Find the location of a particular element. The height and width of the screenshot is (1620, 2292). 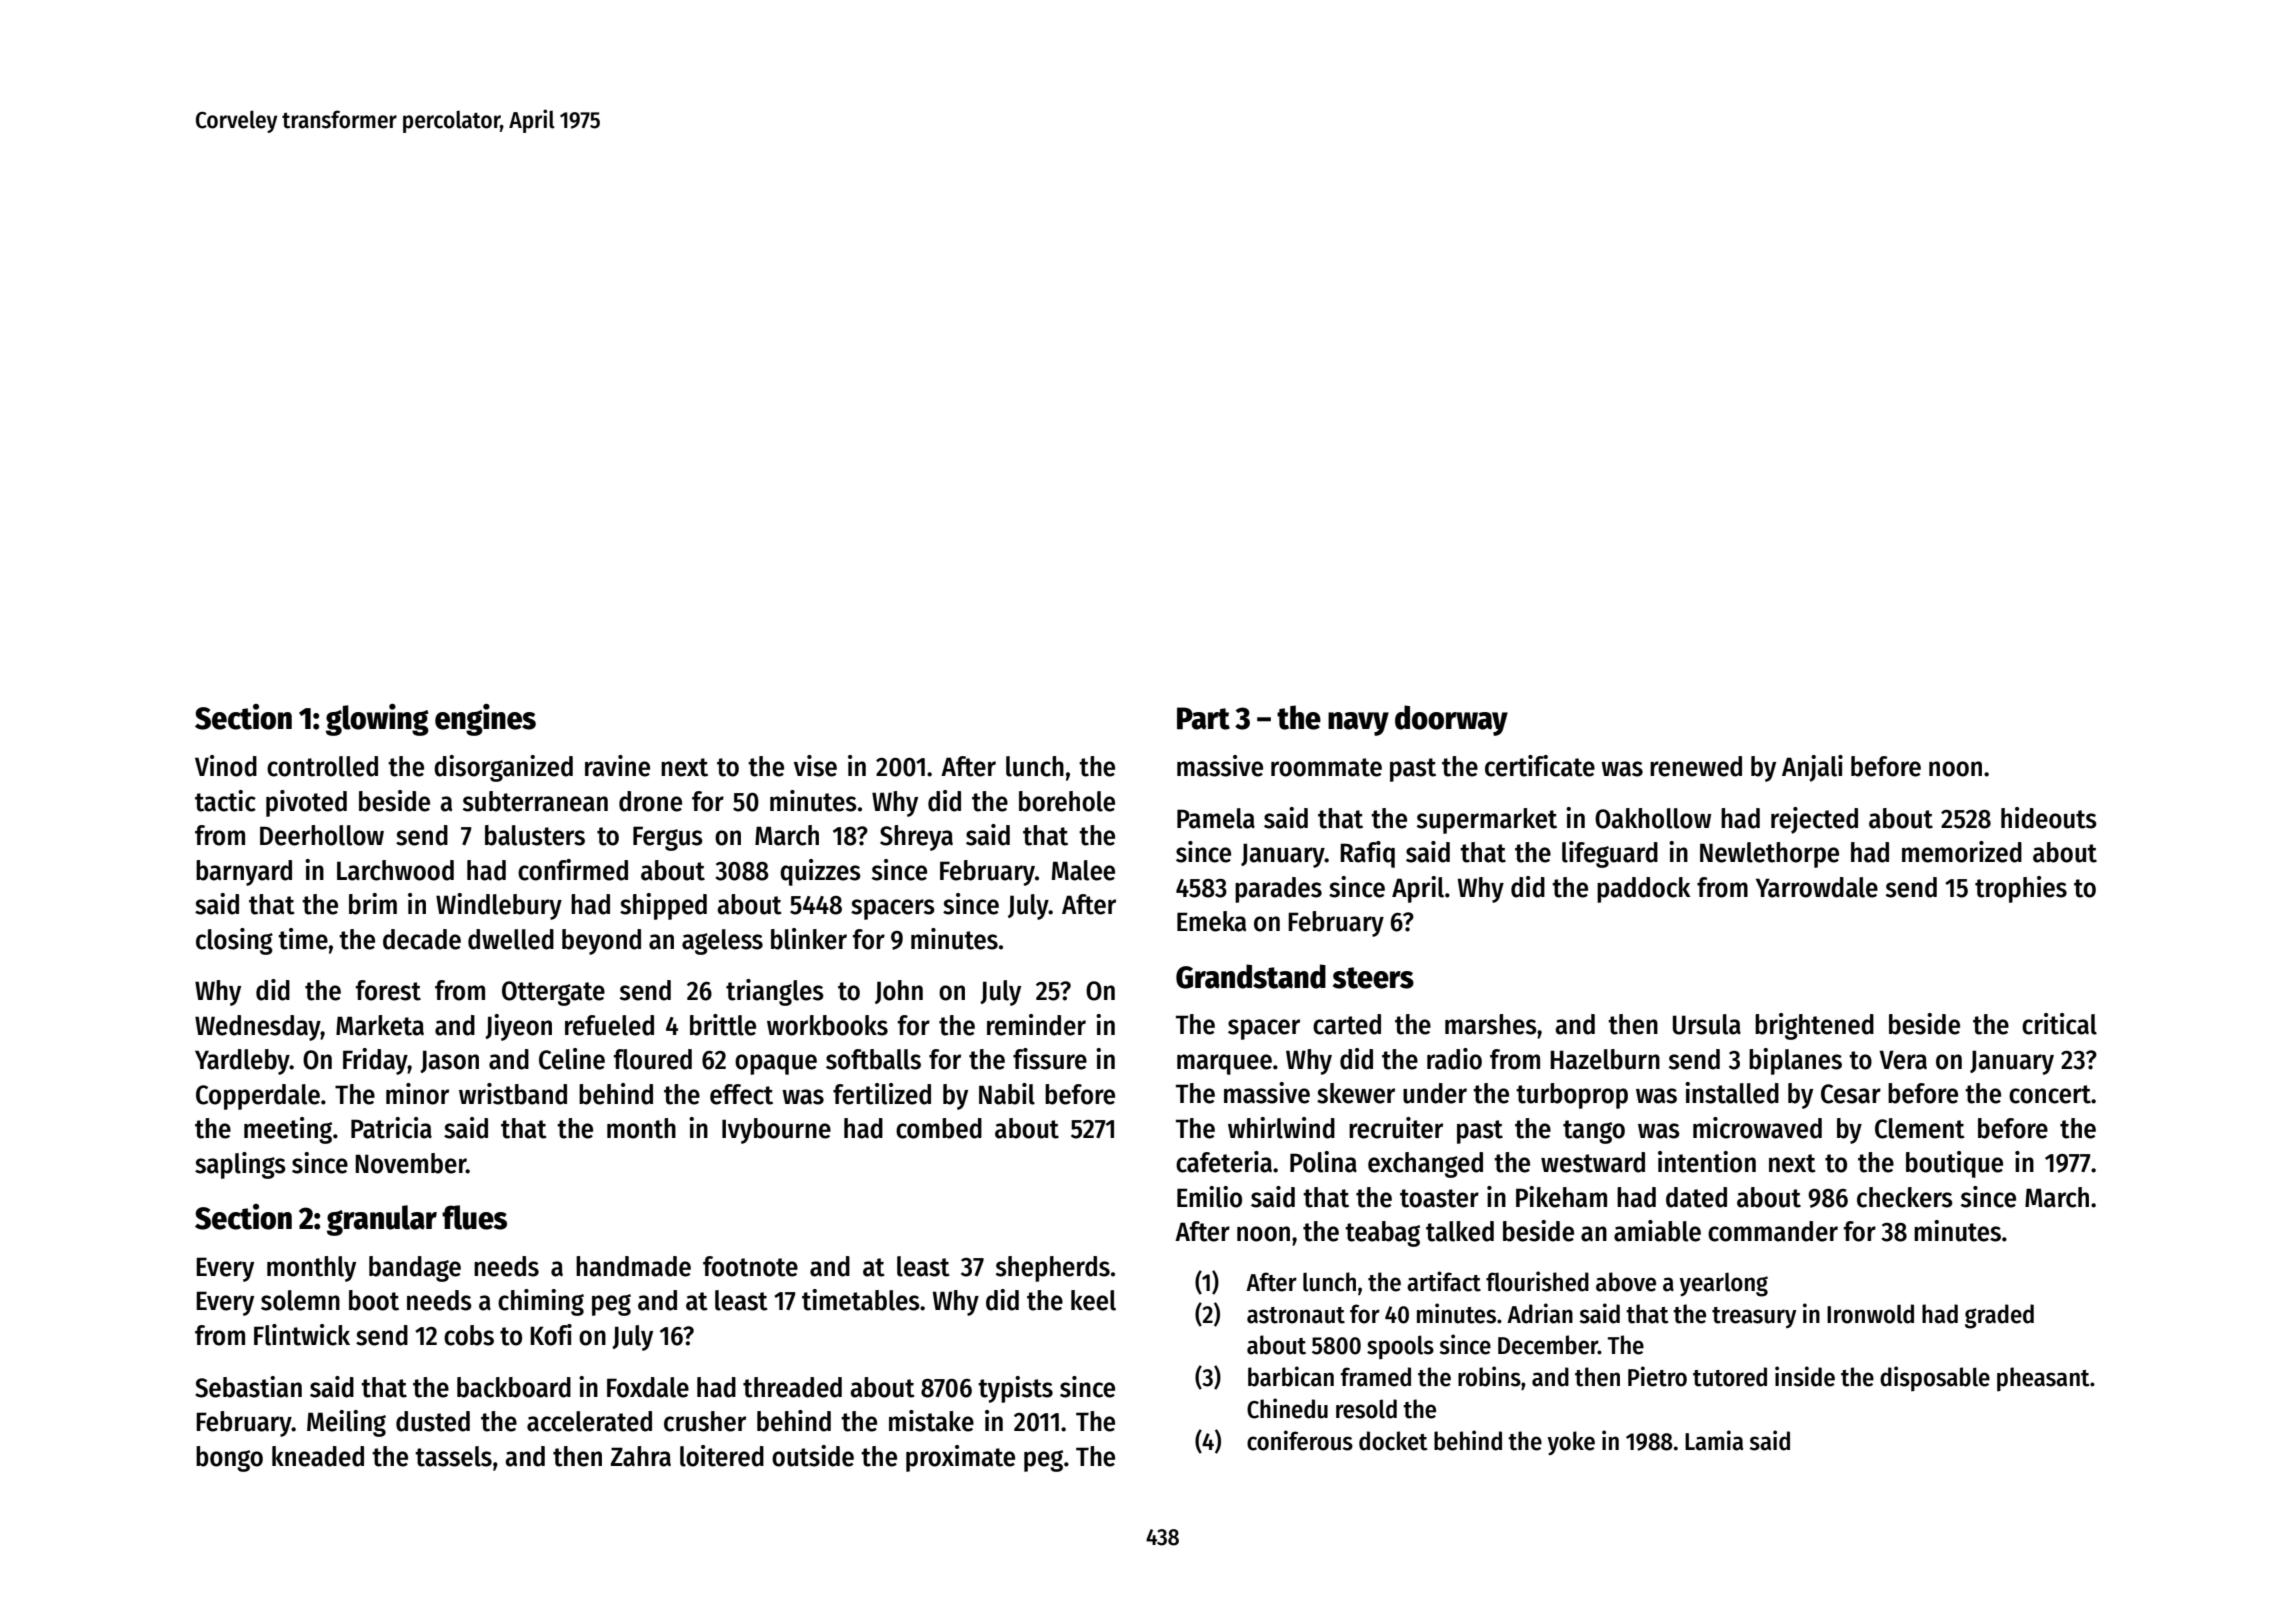

loitered is located at coordinates (722, 1456).
